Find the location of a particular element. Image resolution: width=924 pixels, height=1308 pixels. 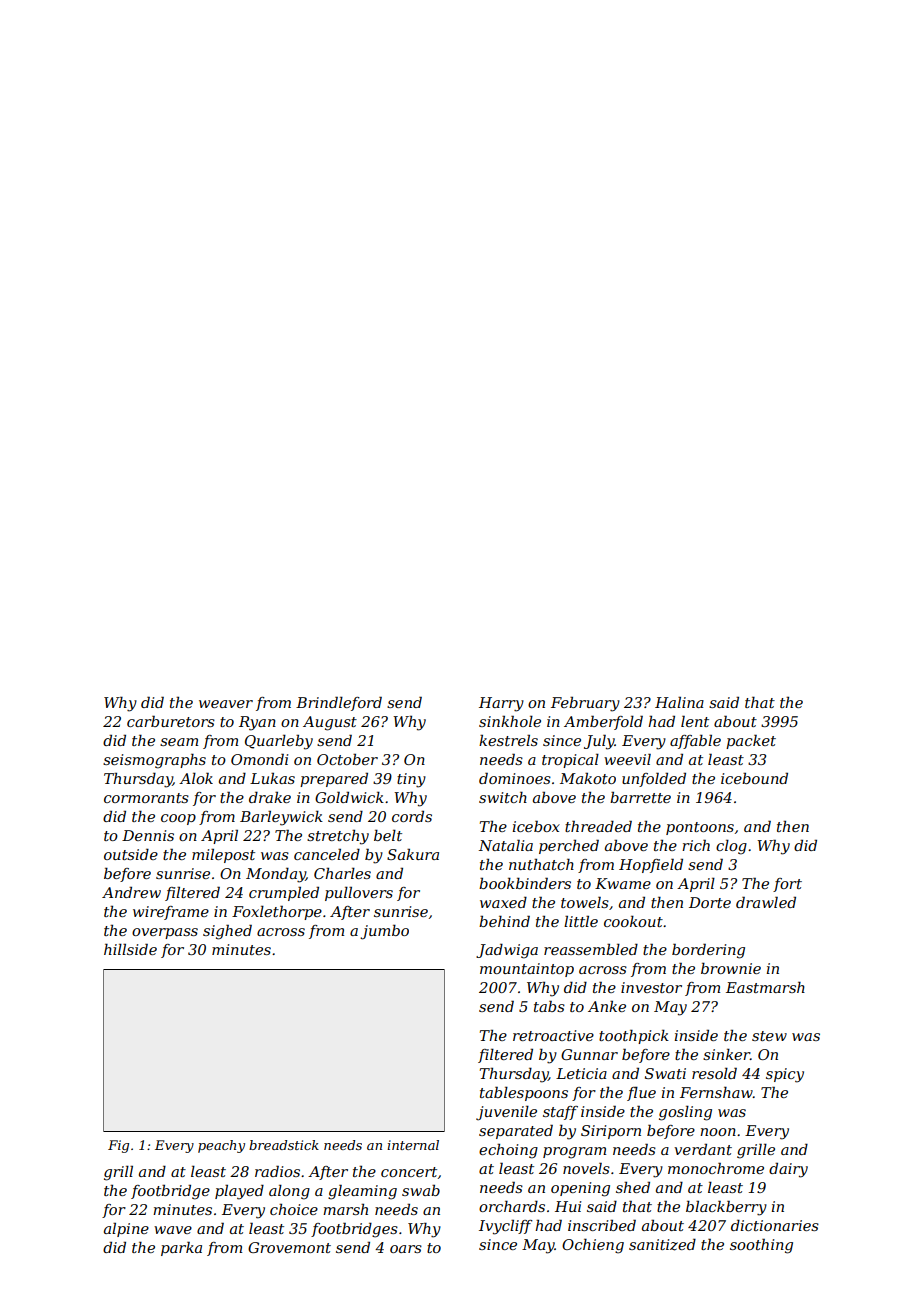

behind is located at coordinates (504, 921).
